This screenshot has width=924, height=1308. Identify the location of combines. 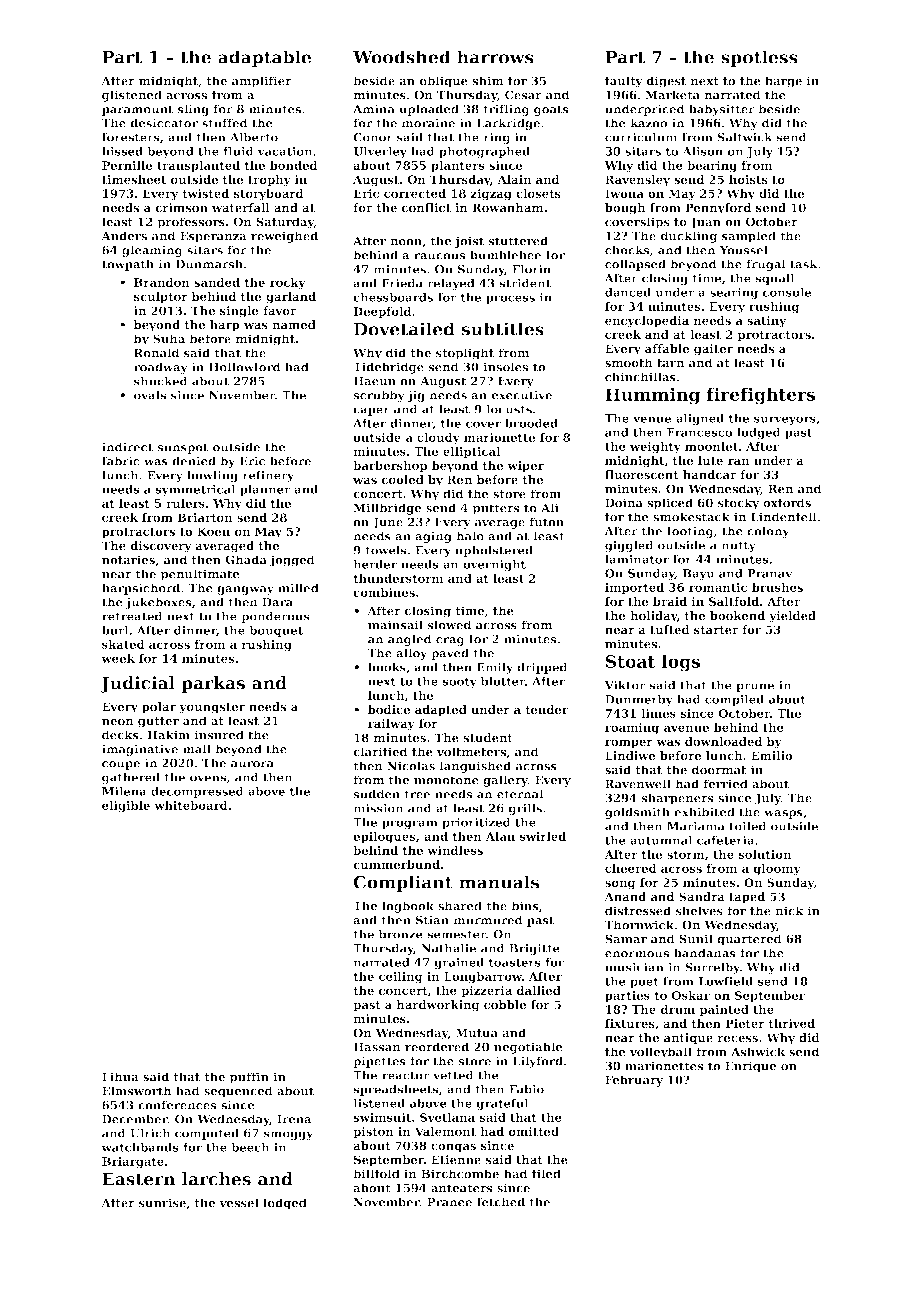
(384, 592).
